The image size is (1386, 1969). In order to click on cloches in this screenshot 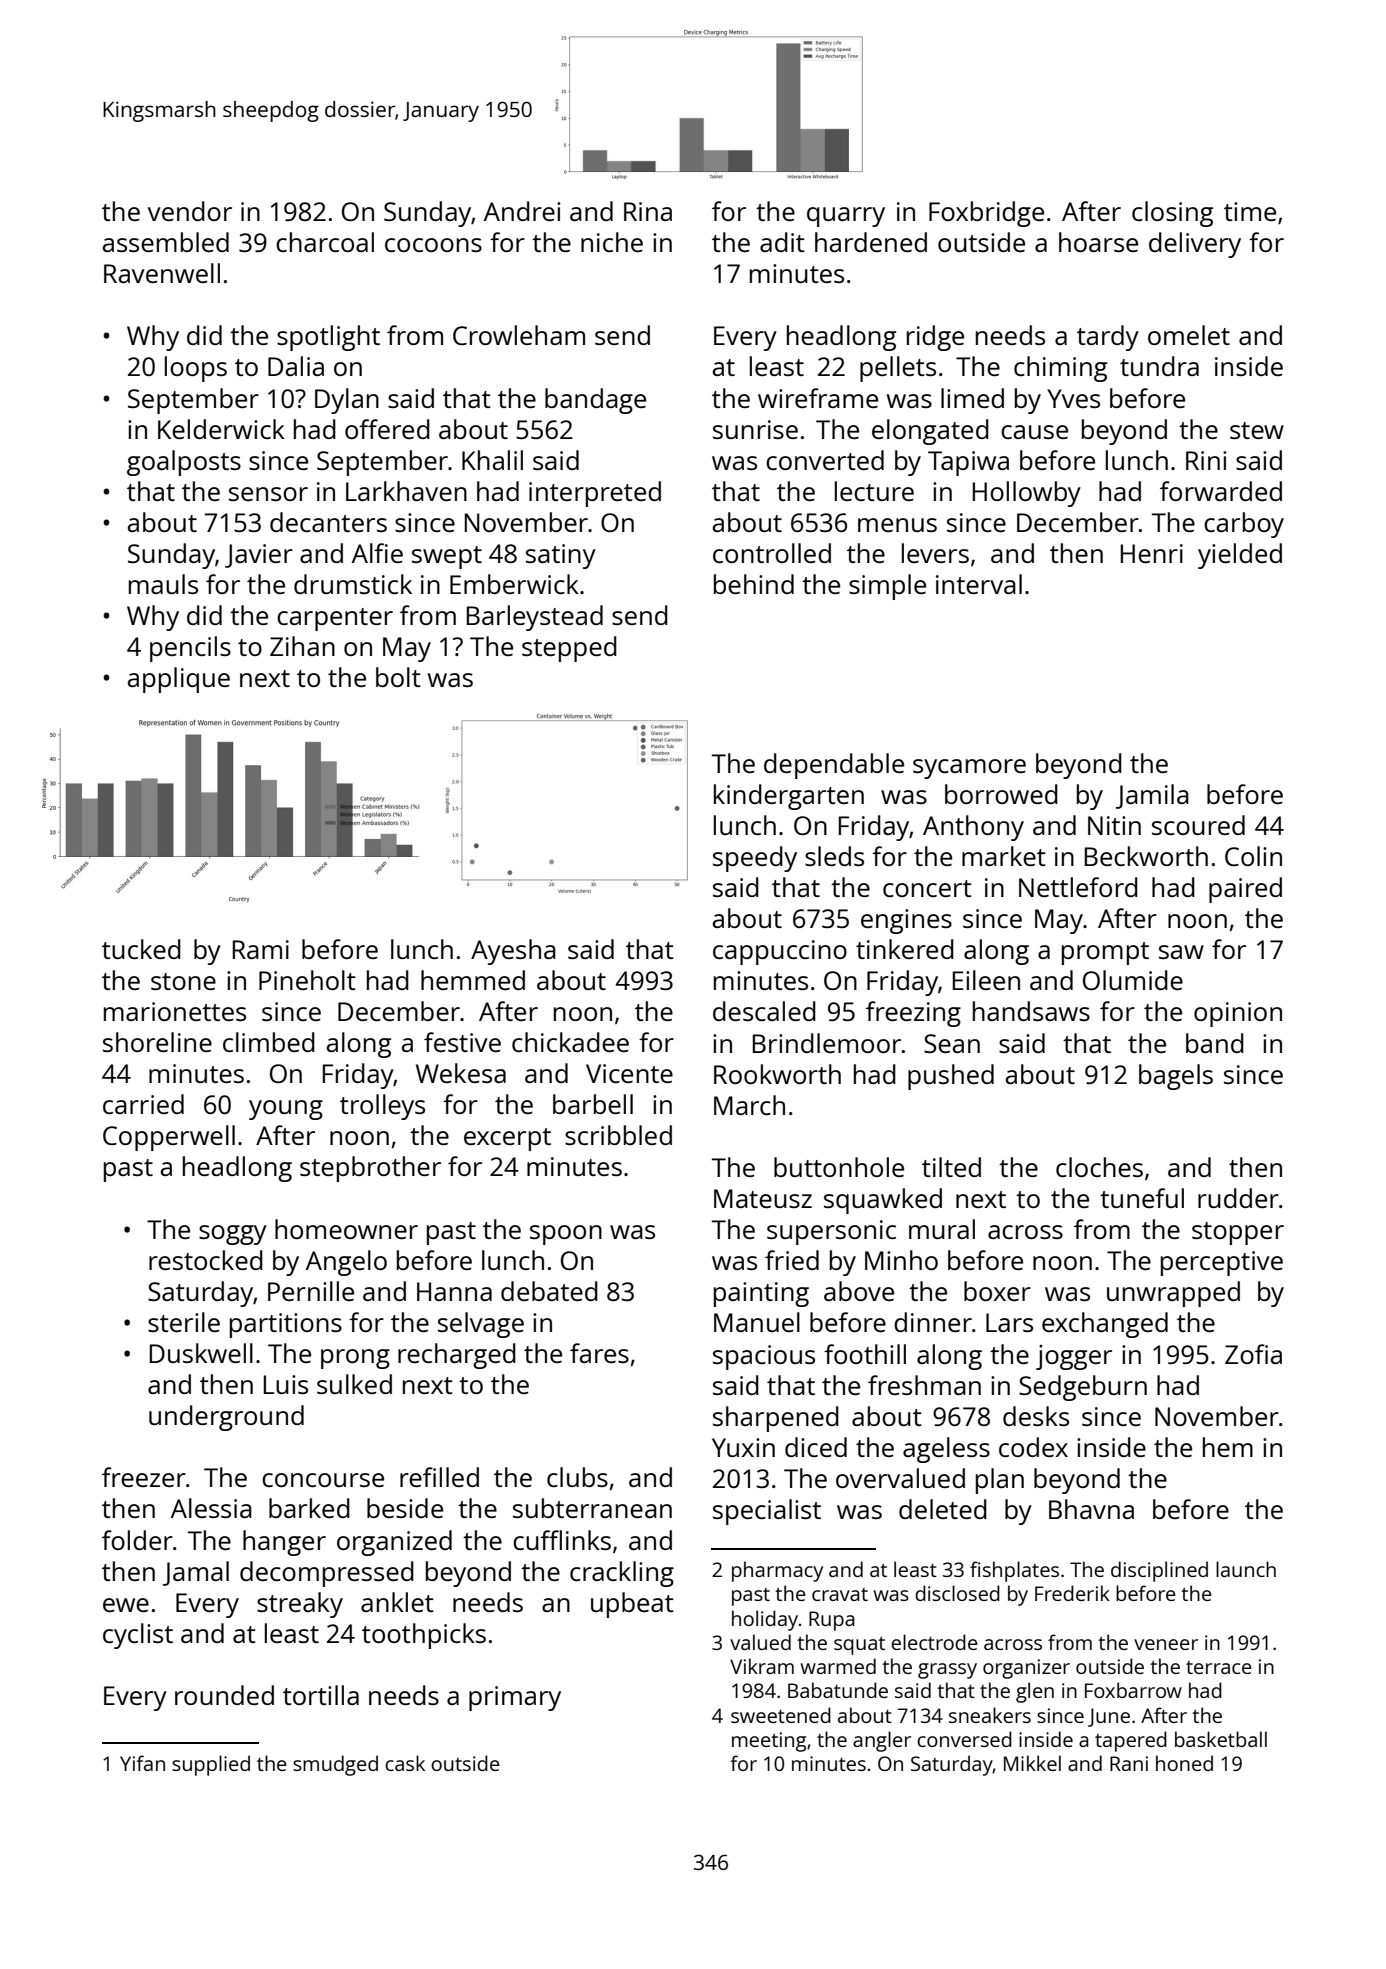, I will do `click(1099, 1167)`.
